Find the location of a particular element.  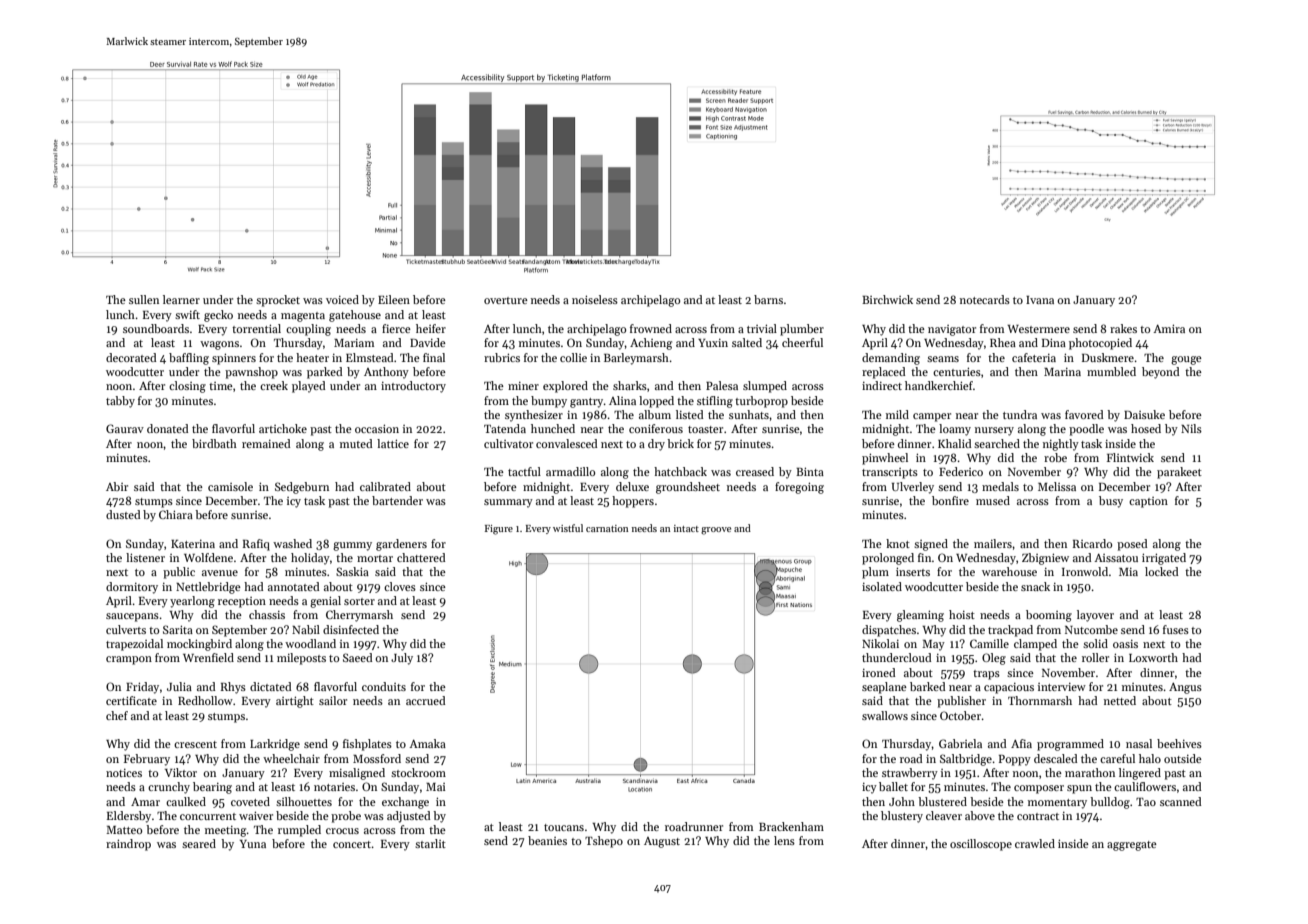

Ivana is located at coordinates (1040, 300).
